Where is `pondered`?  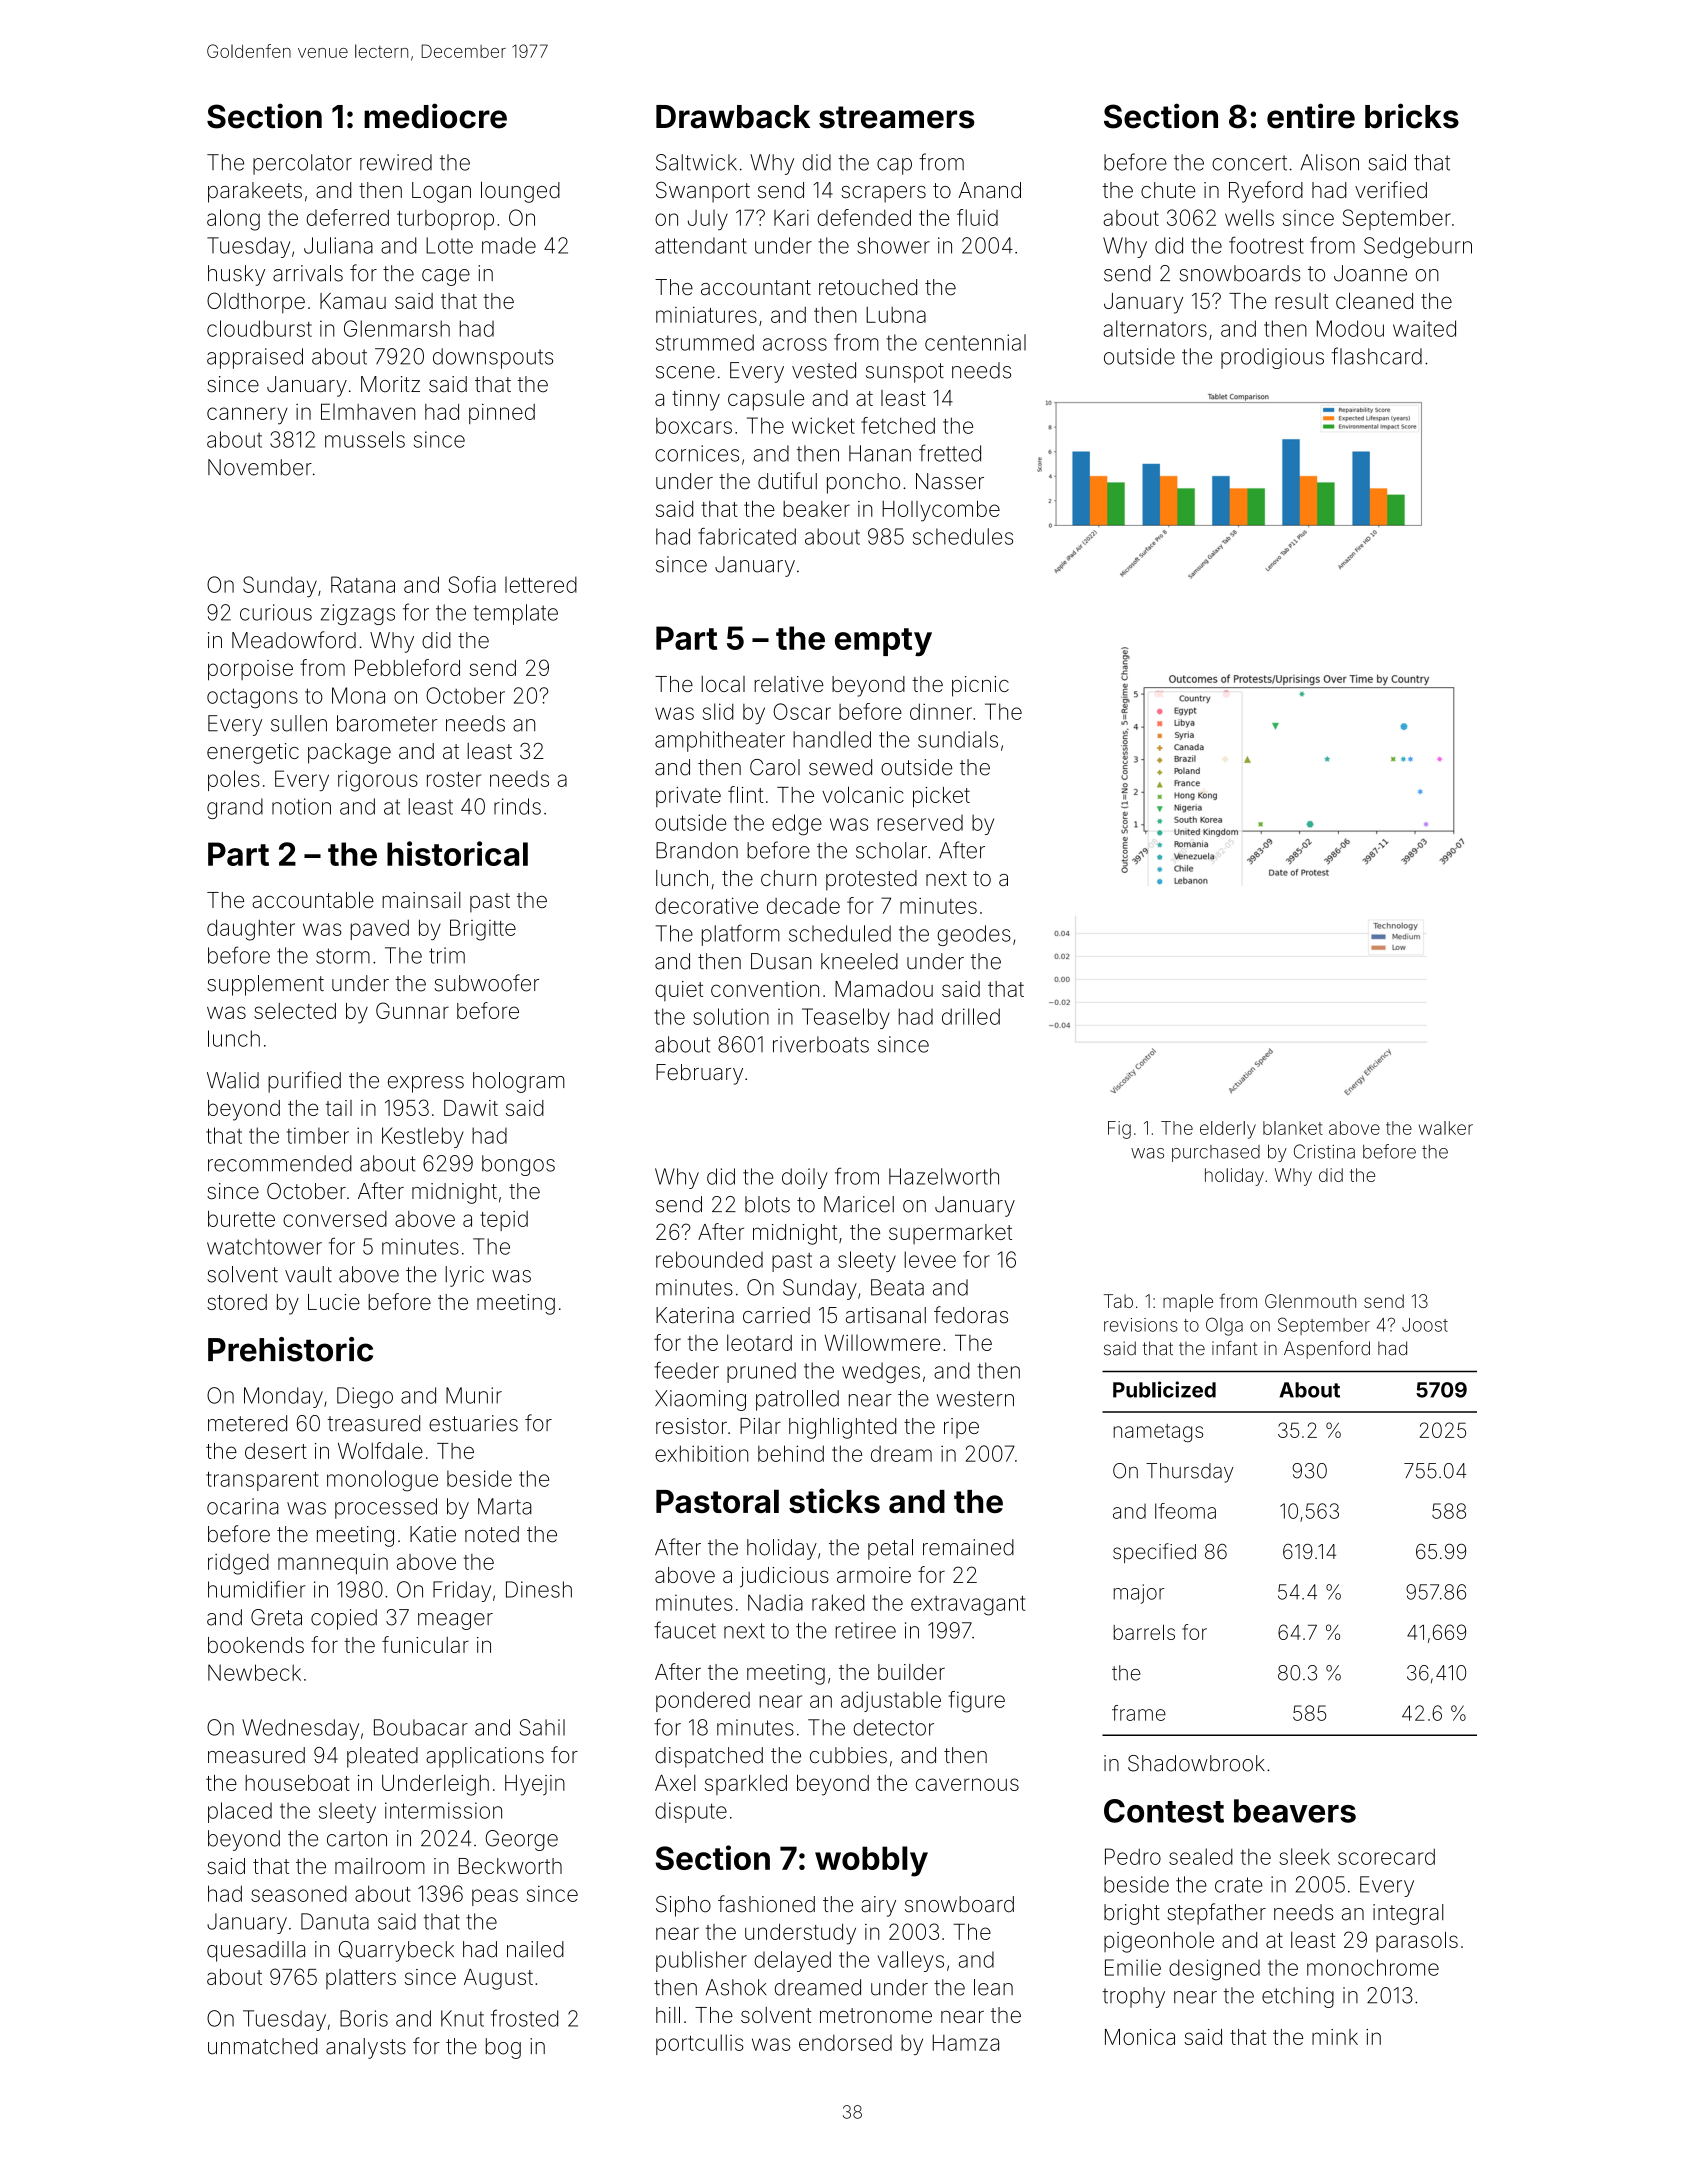 pondered is located at coordinates (703, 1701).
